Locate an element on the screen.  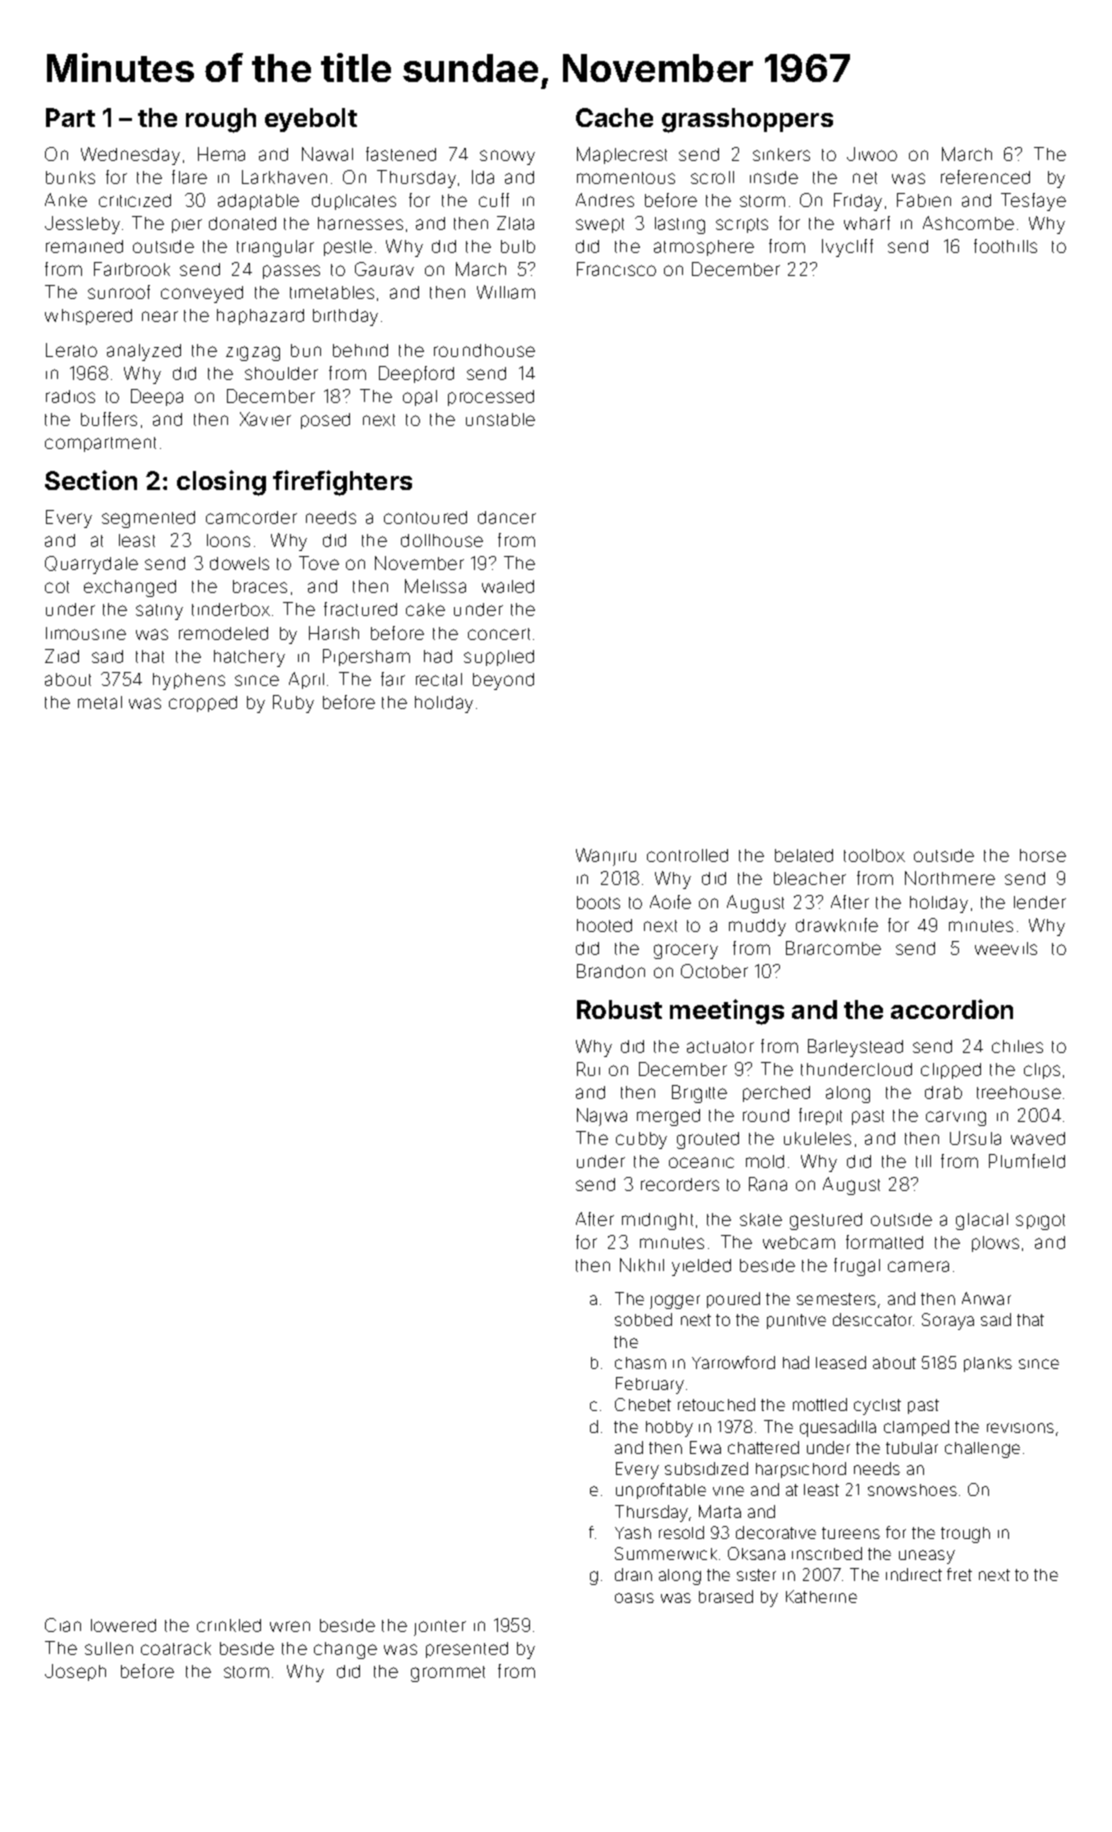
beyond is located at coordinates (503, 681).
